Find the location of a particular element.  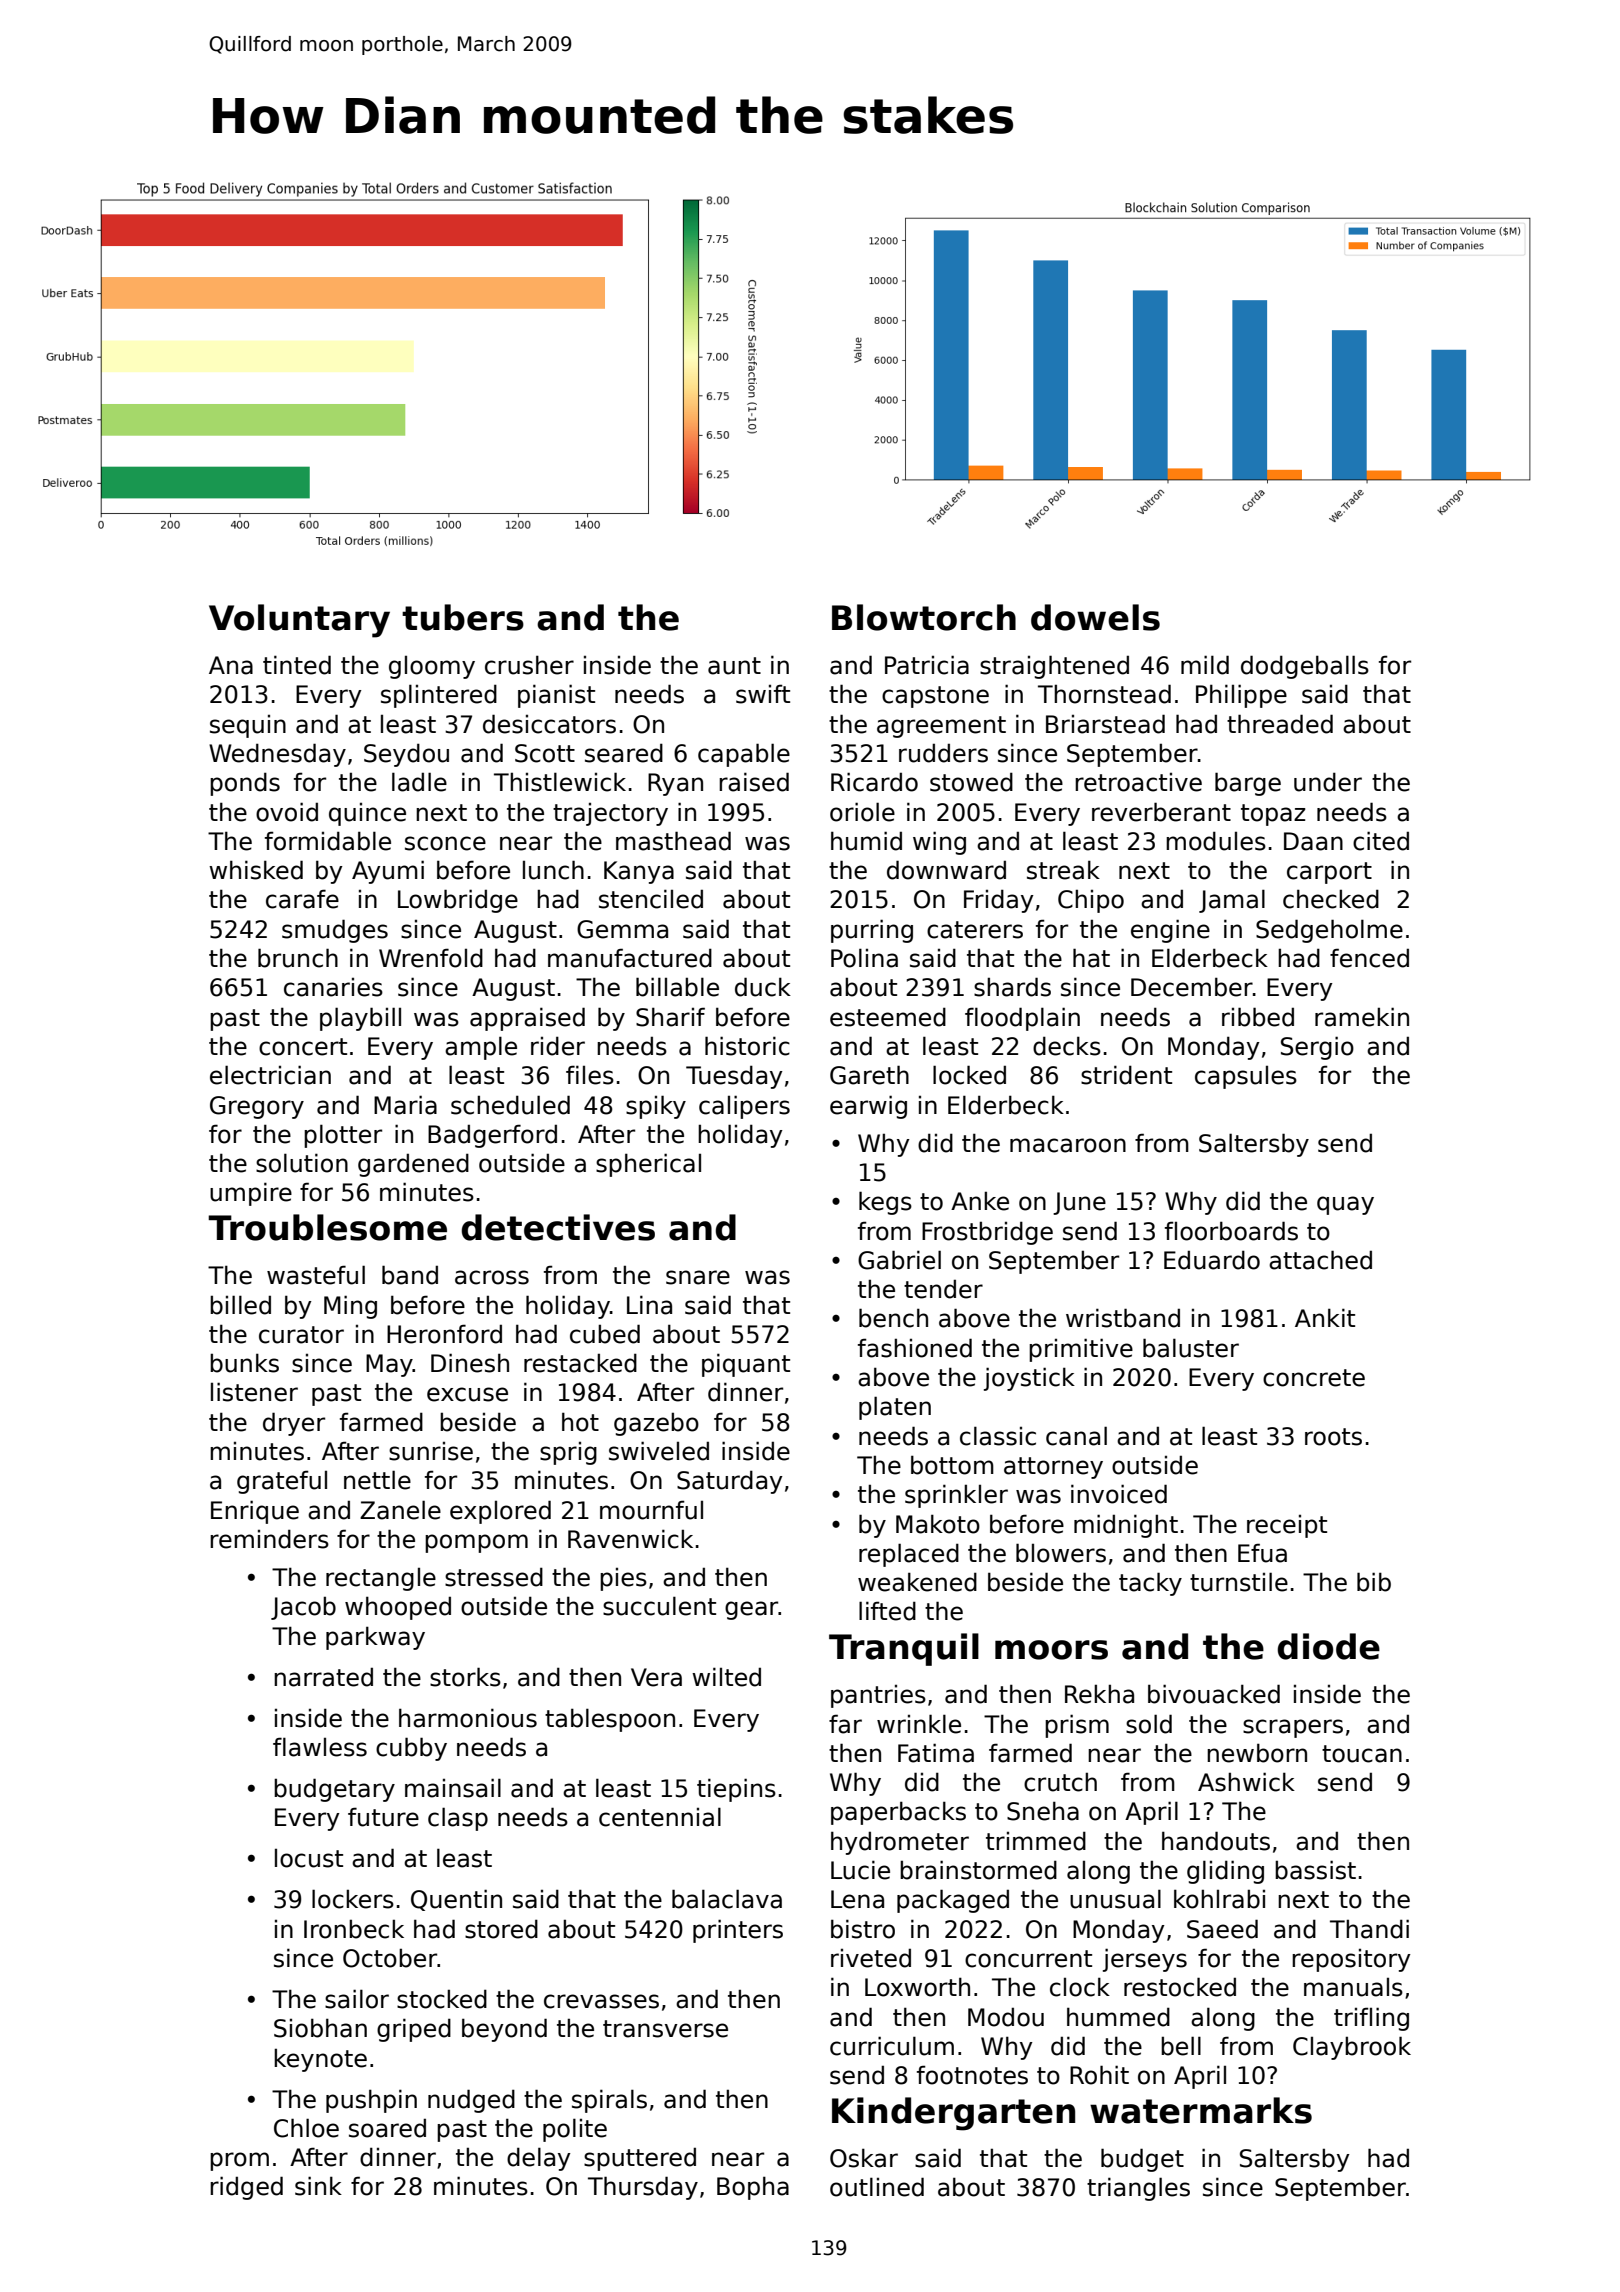

scheduled is located at coordinates (510, 1105).
